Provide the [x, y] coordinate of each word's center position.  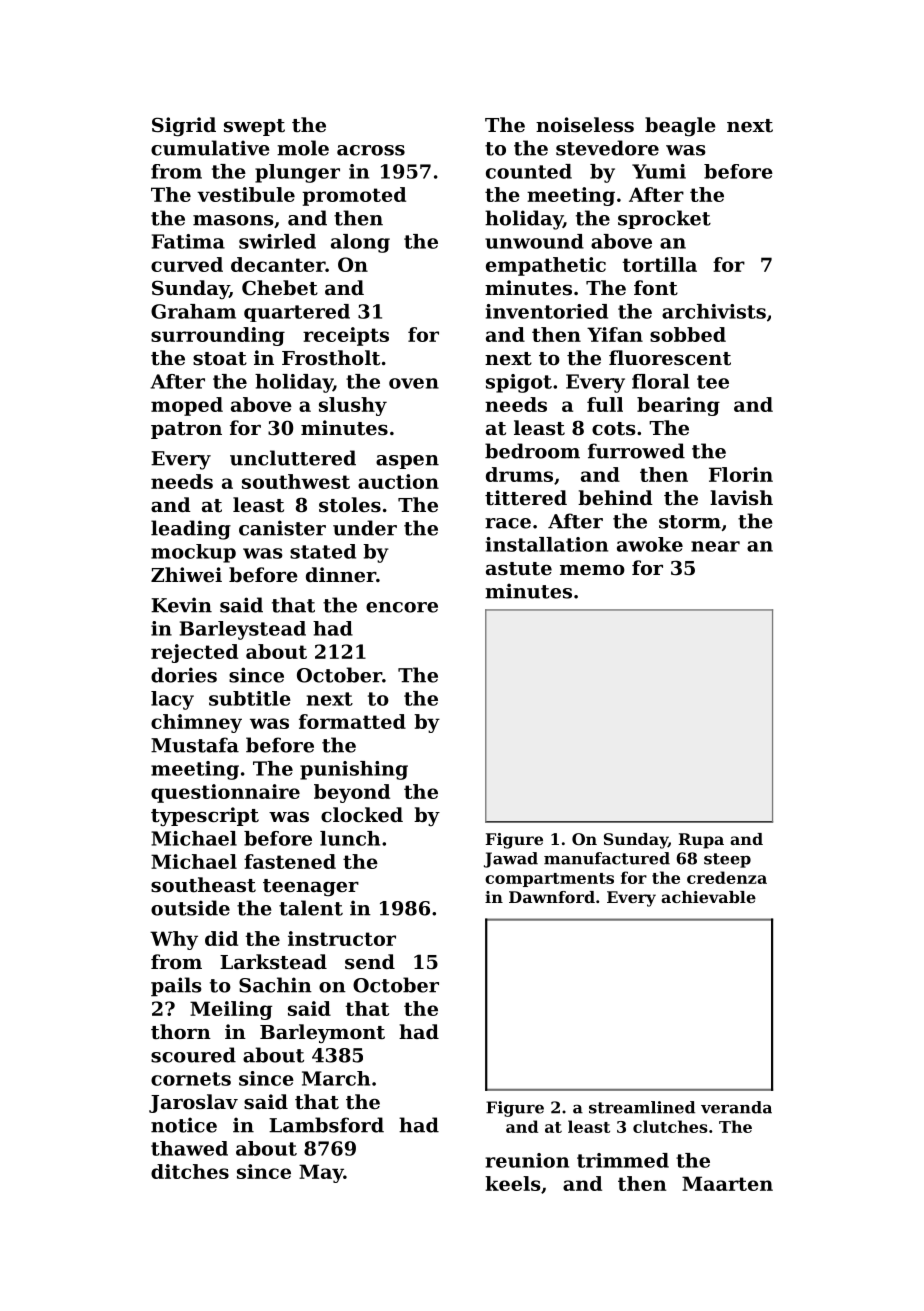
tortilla [659, 264]
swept [254, 127]
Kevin [181, 605]
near [715, 546]
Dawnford [552, 897]
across [371, 150]
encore [402, 607]
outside [190, 908]
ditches [190, 1171]
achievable [708, 897]
